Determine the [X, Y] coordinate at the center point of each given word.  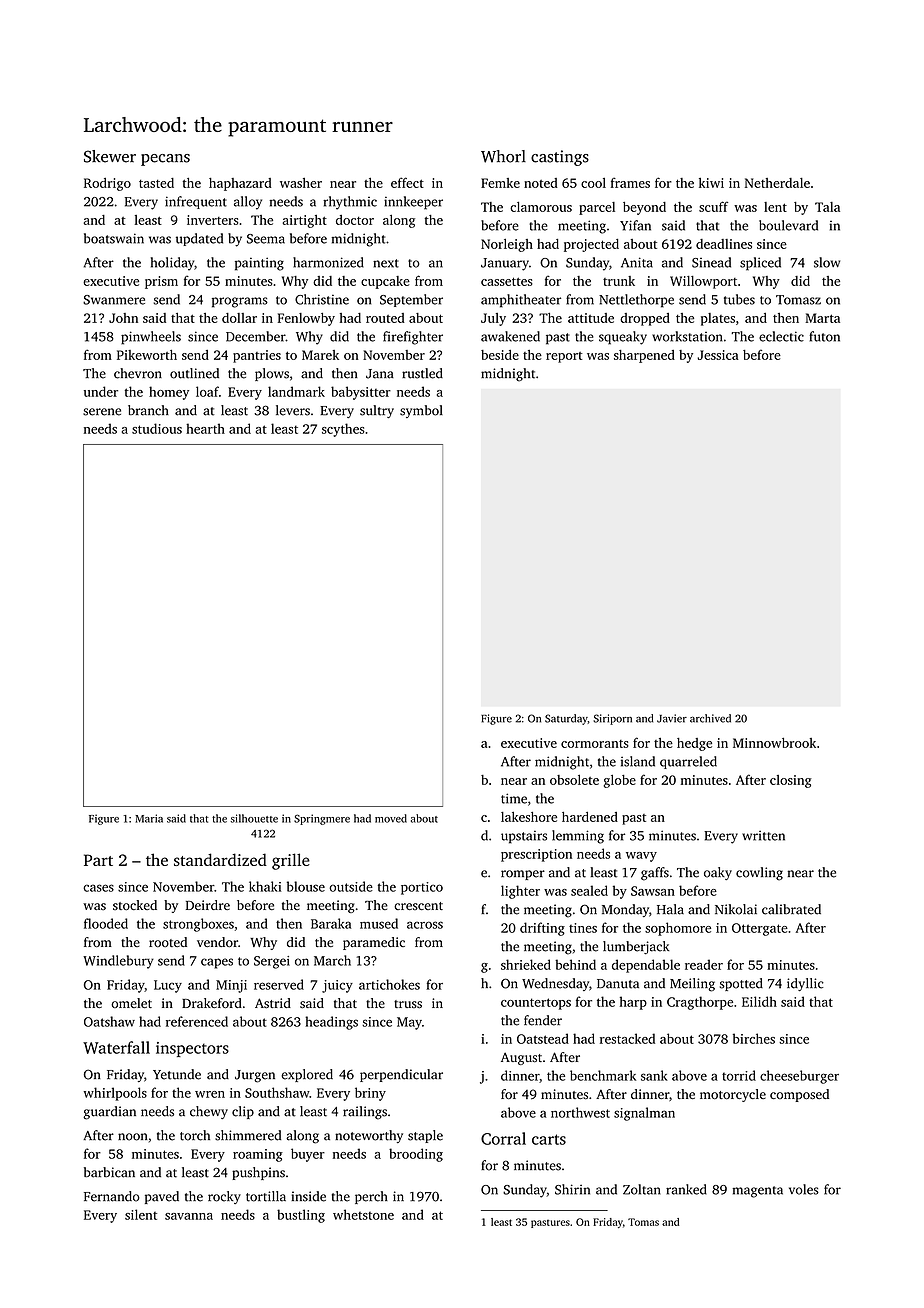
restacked [627, 1038]
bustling [301, 1216]
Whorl [503, 156]
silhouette [254, 818]
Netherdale [777, 183]
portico [422, 888]
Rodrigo [107, 184]
